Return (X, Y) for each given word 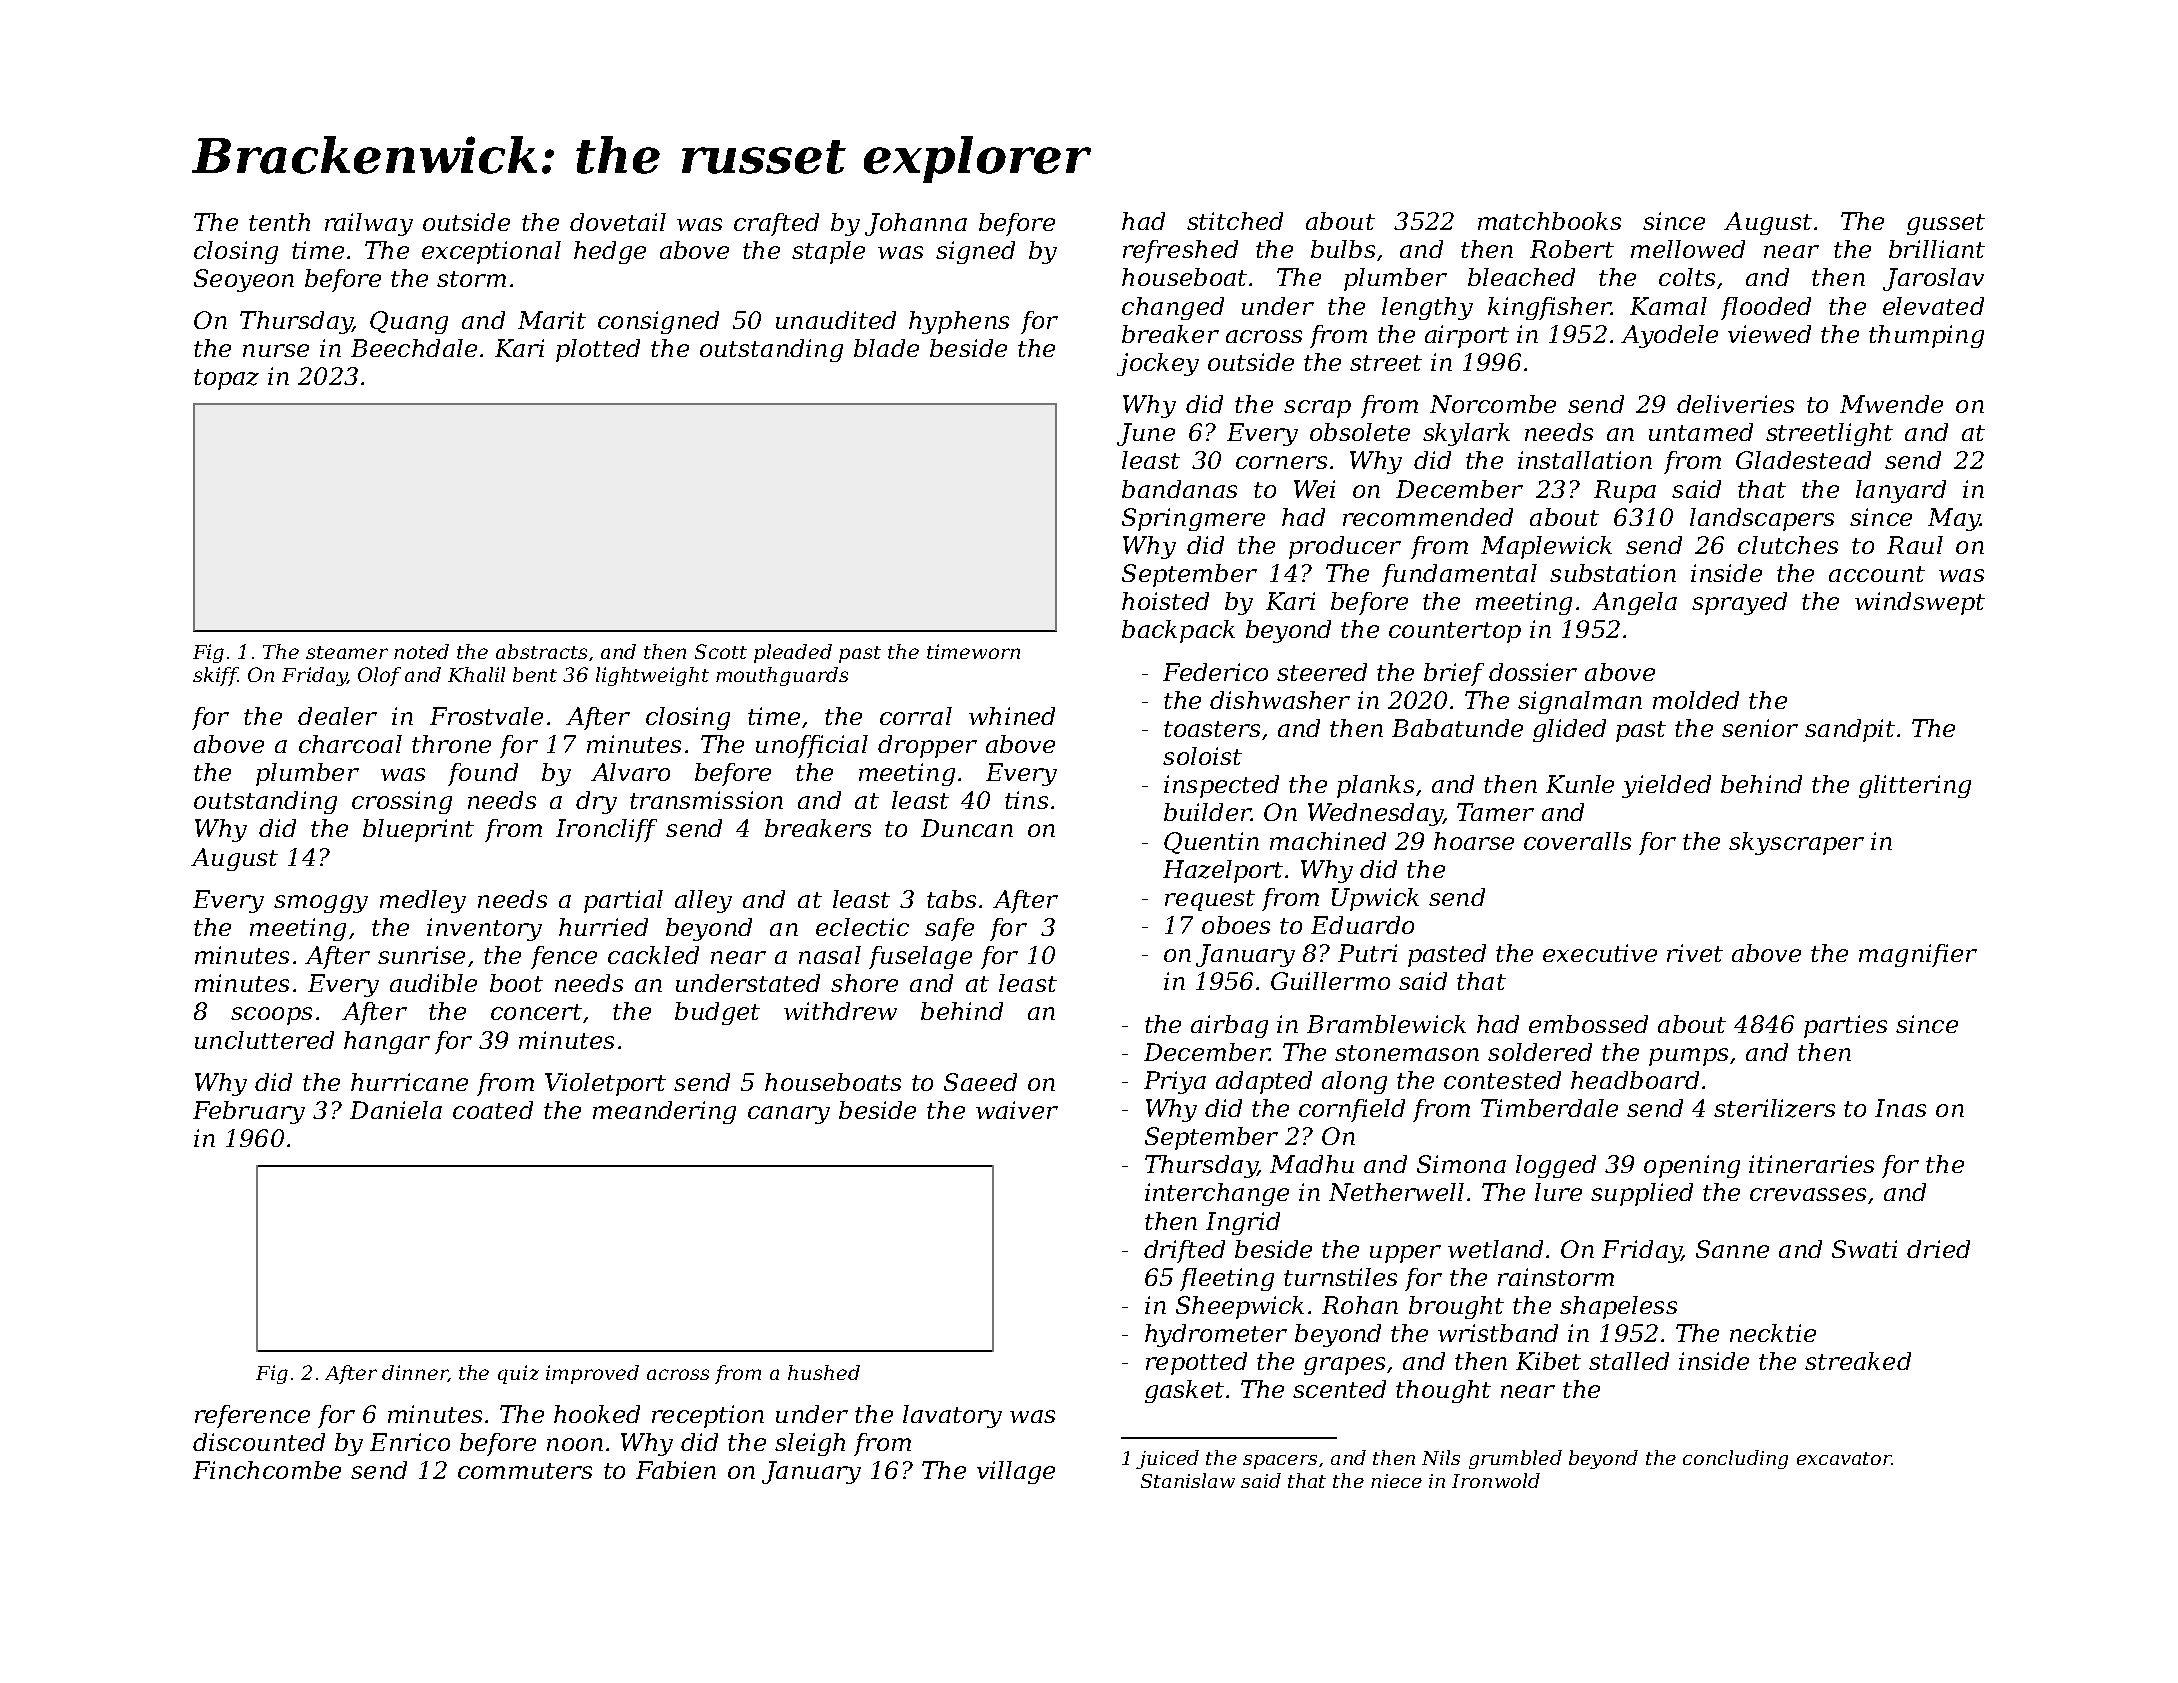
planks (1375, 786)
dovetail (618, 222)
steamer (347, 652)
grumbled (1515, 1459)
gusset (1946, 224)
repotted (1196, 1363)
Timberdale (1549, 1108)
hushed (824, 1372)
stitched (1235, 221)
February (249, 1112)
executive (1600, 953)
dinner (415, 1373)
